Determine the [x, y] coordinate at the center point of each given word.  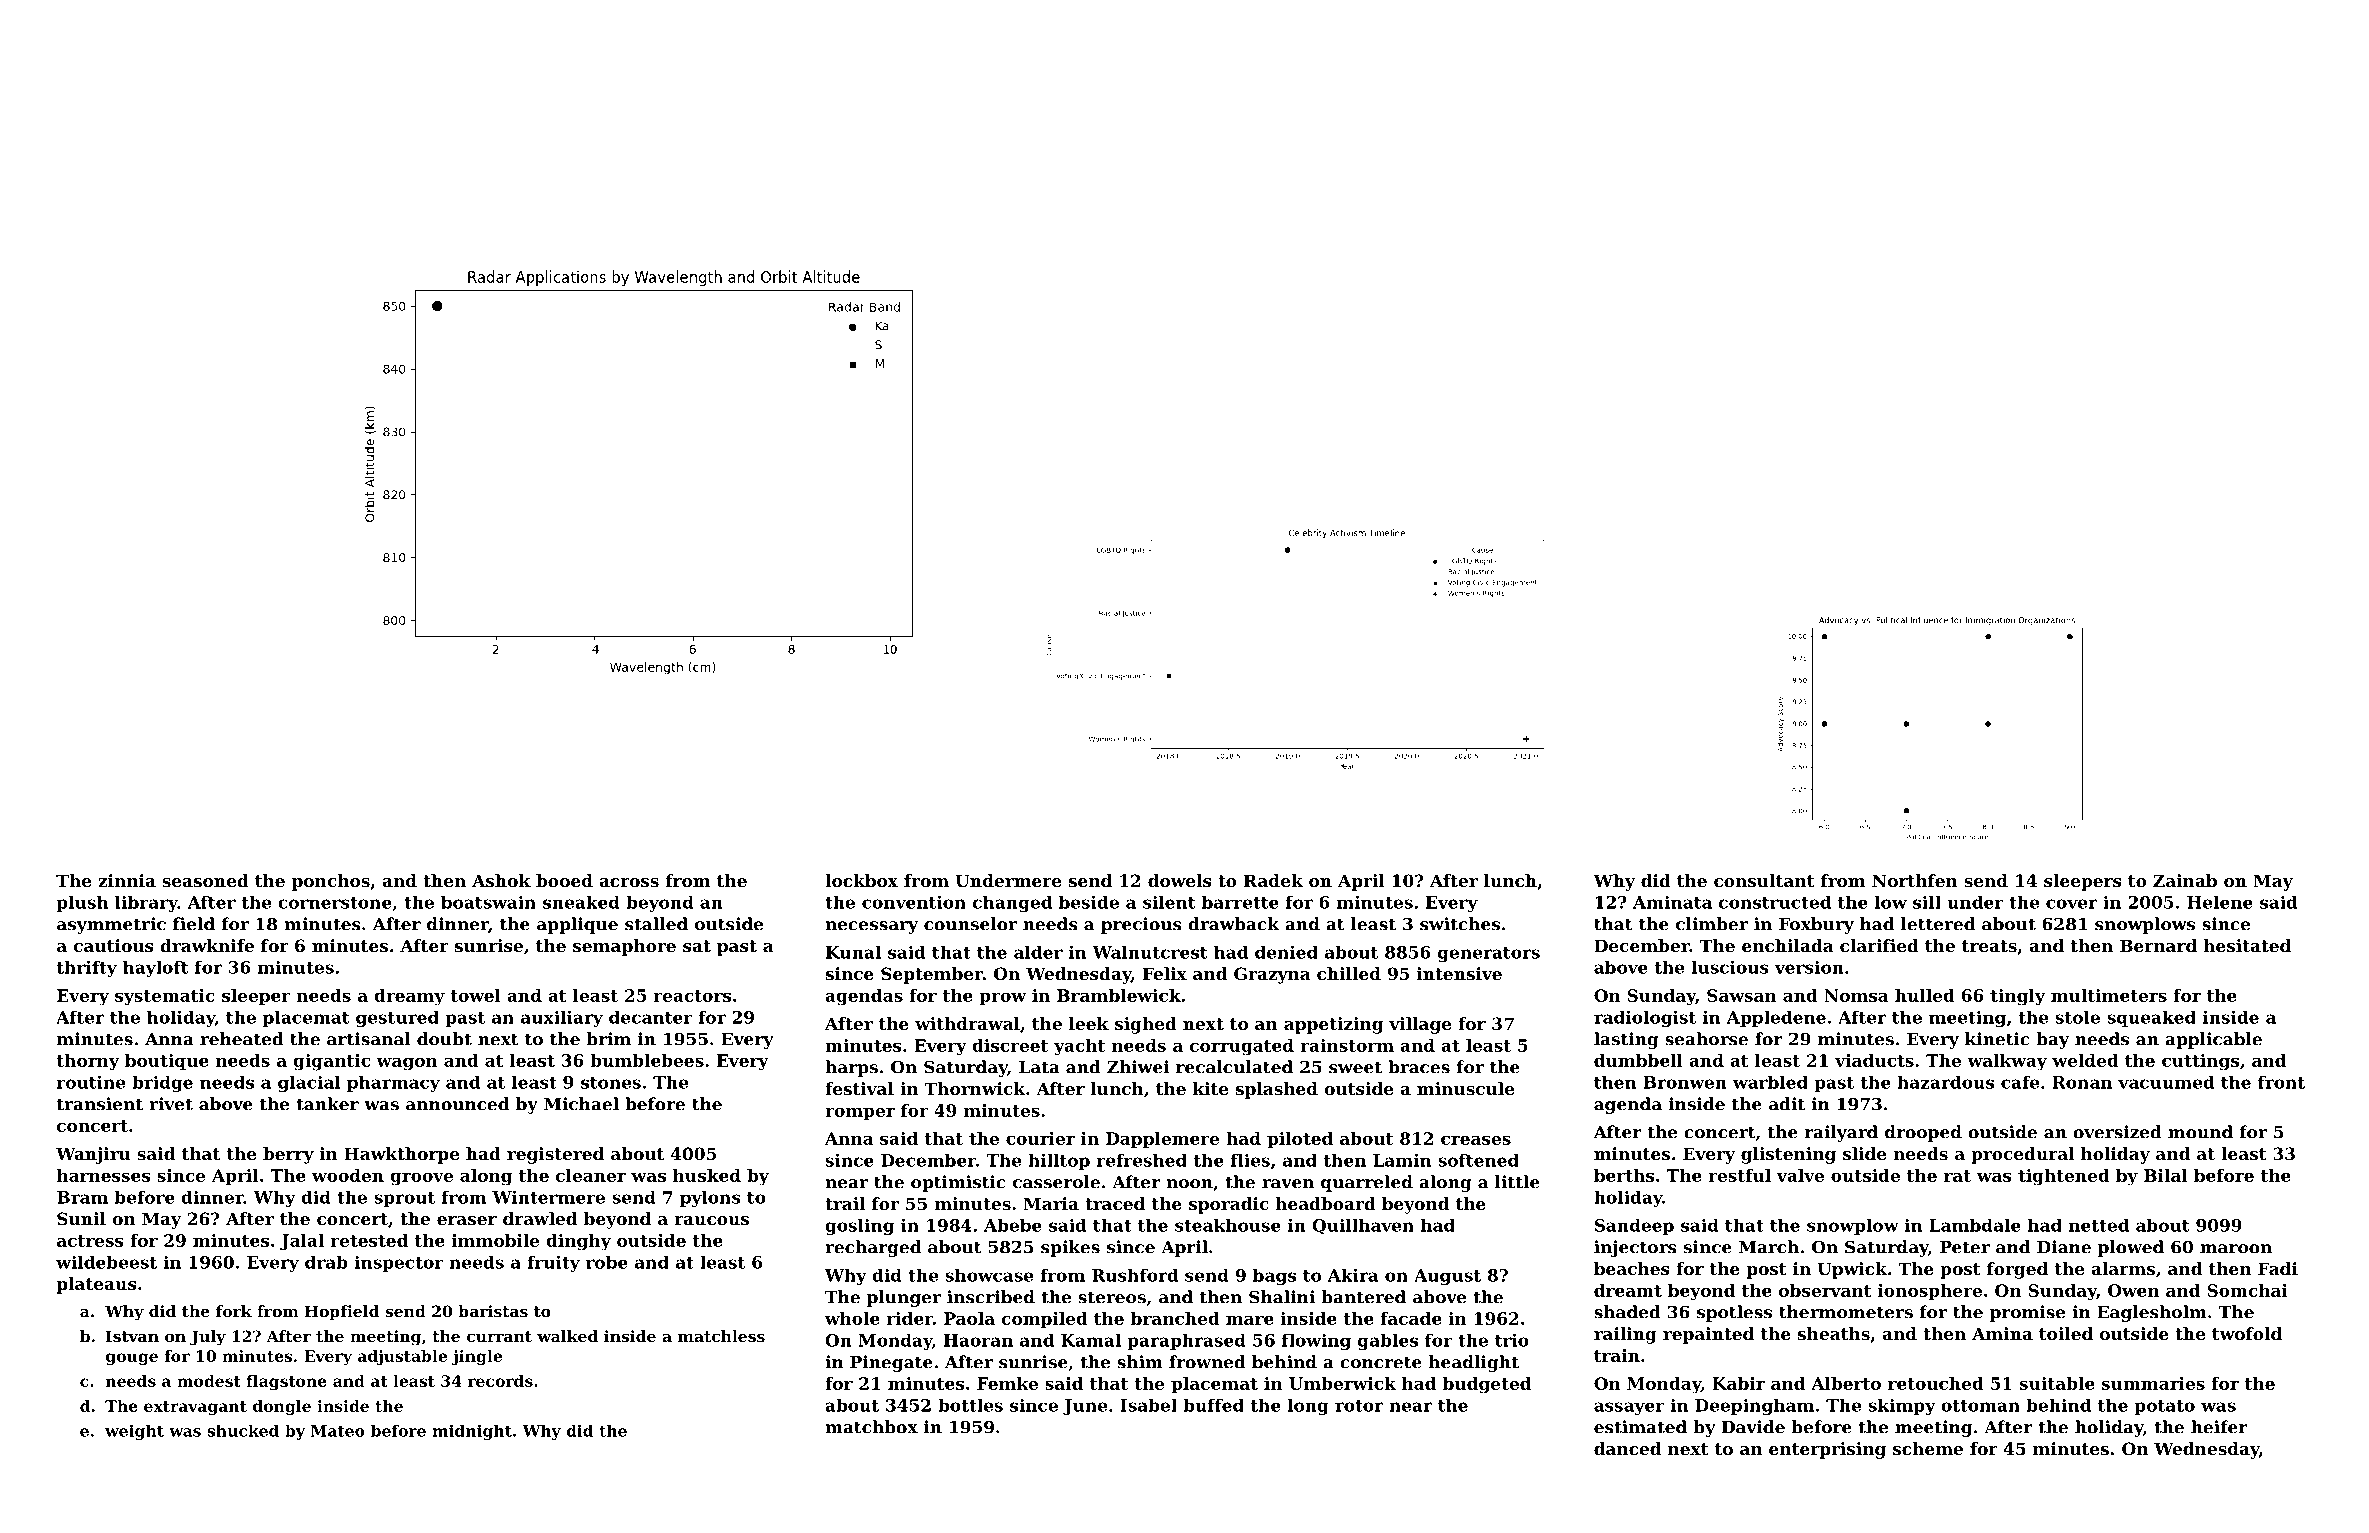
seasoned [205, 880]
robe [607, 1262]
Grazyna [1272, 975]
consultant [1764, 880]
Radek [1273, 880]
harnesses [104, 1175]
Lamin [1402, 1160]
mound [2200, 1132]
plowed [2131, 1248]
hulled [1925, 995]
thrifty [87, 969]
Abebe [1013, 1225]
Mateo [338, 1431]
